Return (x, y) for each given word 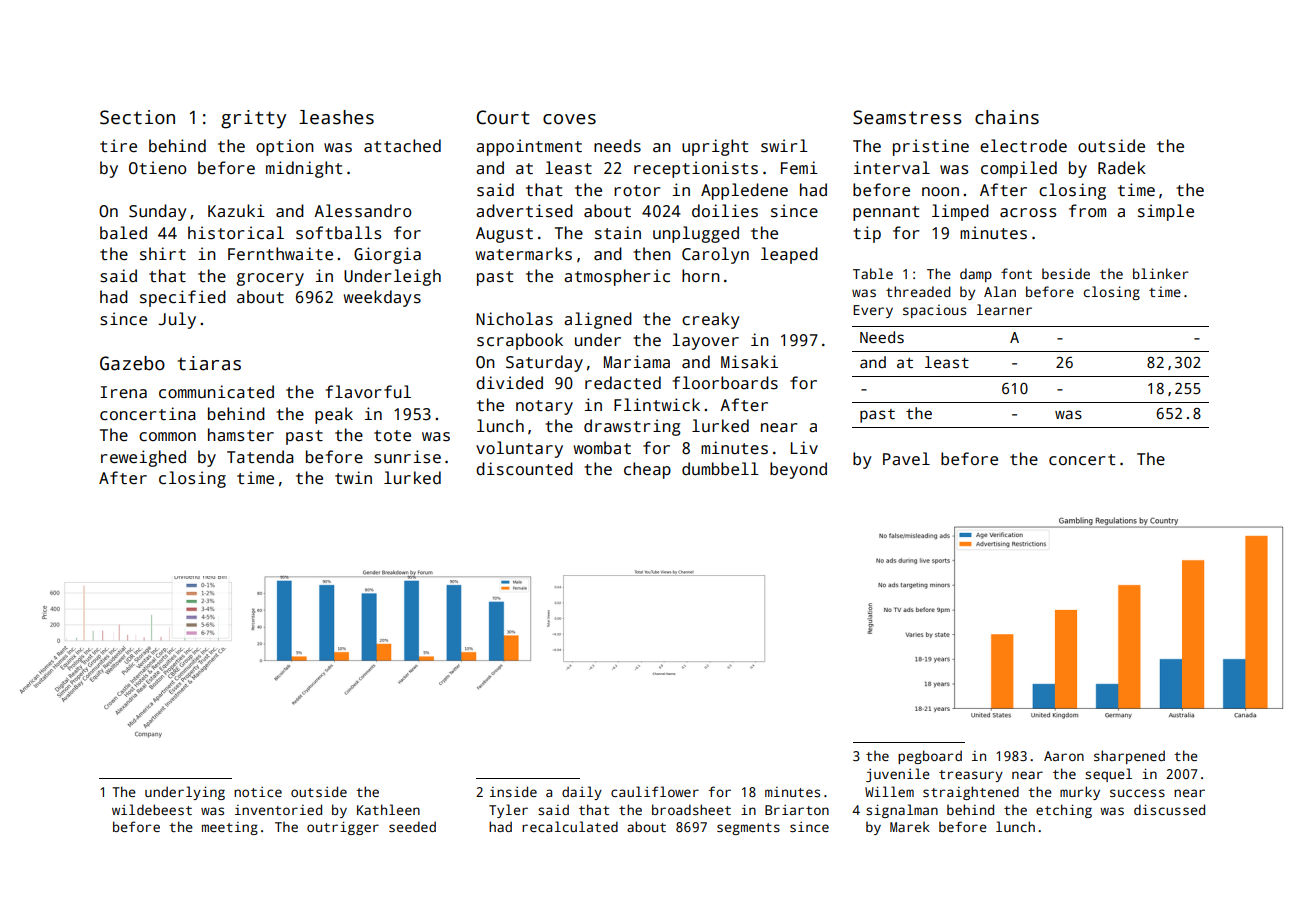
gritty (253, 119)
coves (569, 119)
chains (1007, 117)
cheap (647, 470)
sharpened (1129, 757)
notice (258, 792)
